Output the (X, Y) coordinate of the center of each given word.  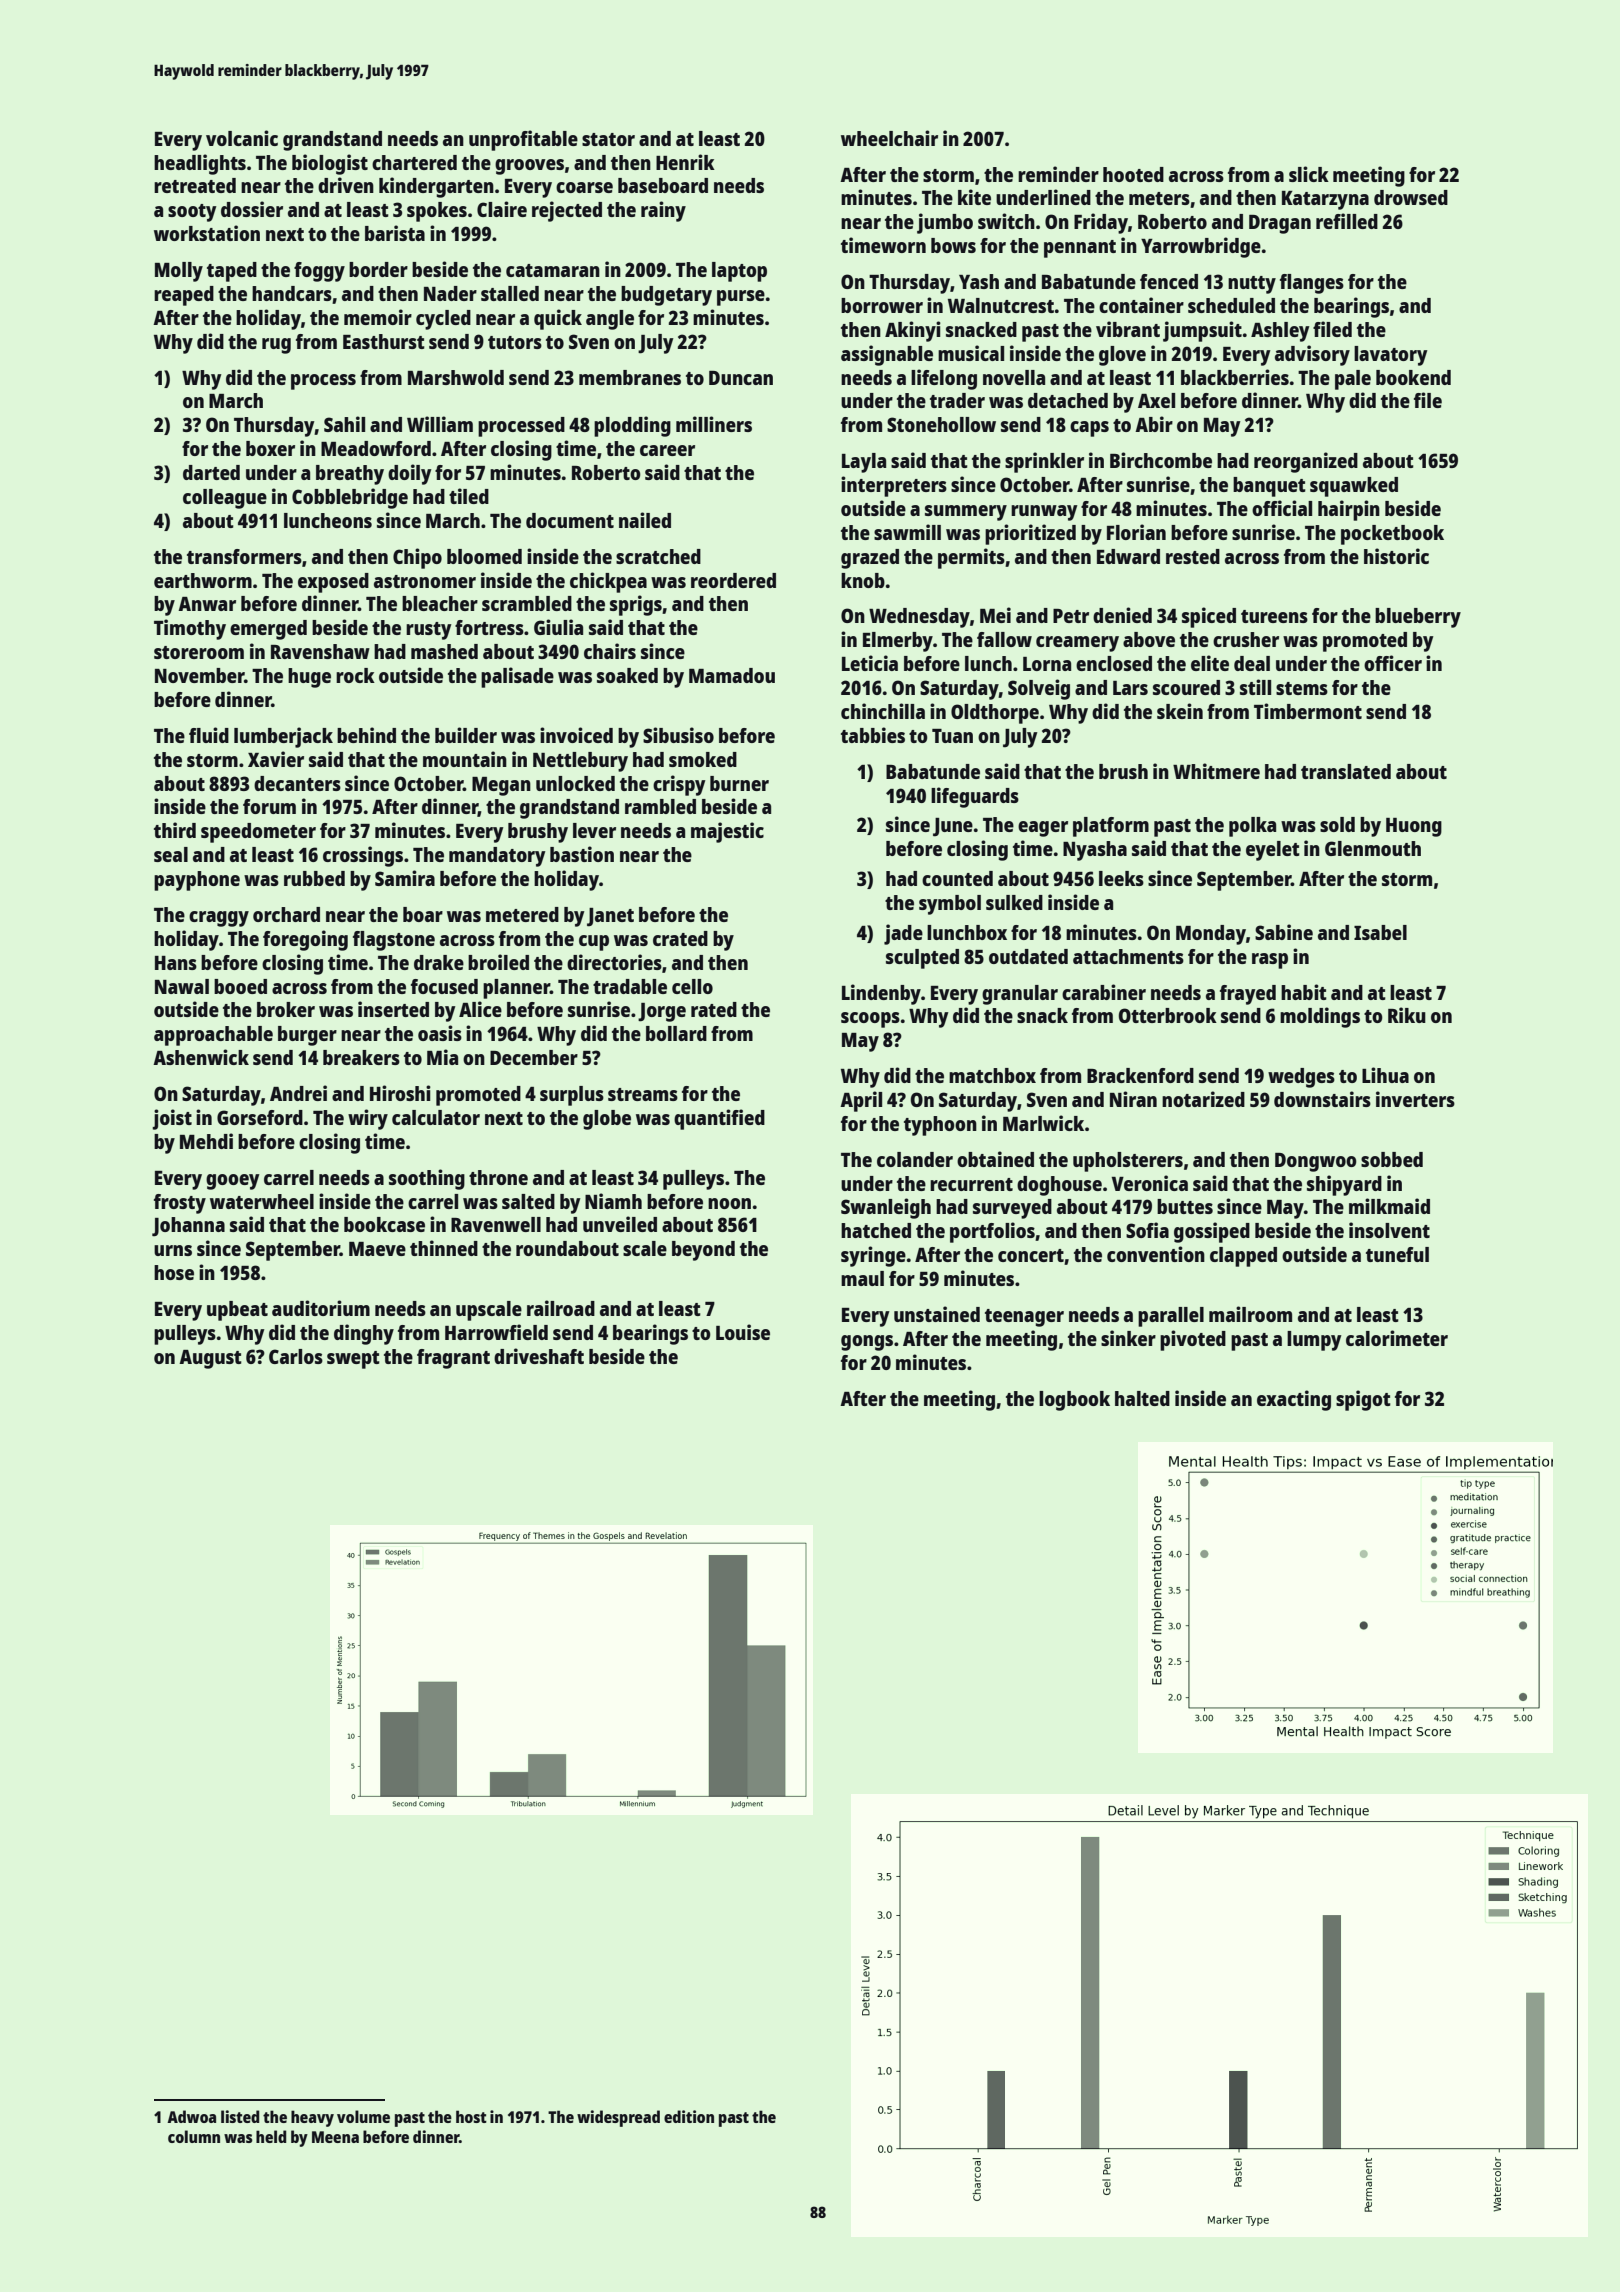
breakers (361, 1057)
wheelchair (889, 138)
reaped (184, 296)
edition (689, 2116)
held (271, 2136)
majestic (727, 832)
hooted (1133, 174)
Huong (1414, 827)
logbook (1074, 1401)
